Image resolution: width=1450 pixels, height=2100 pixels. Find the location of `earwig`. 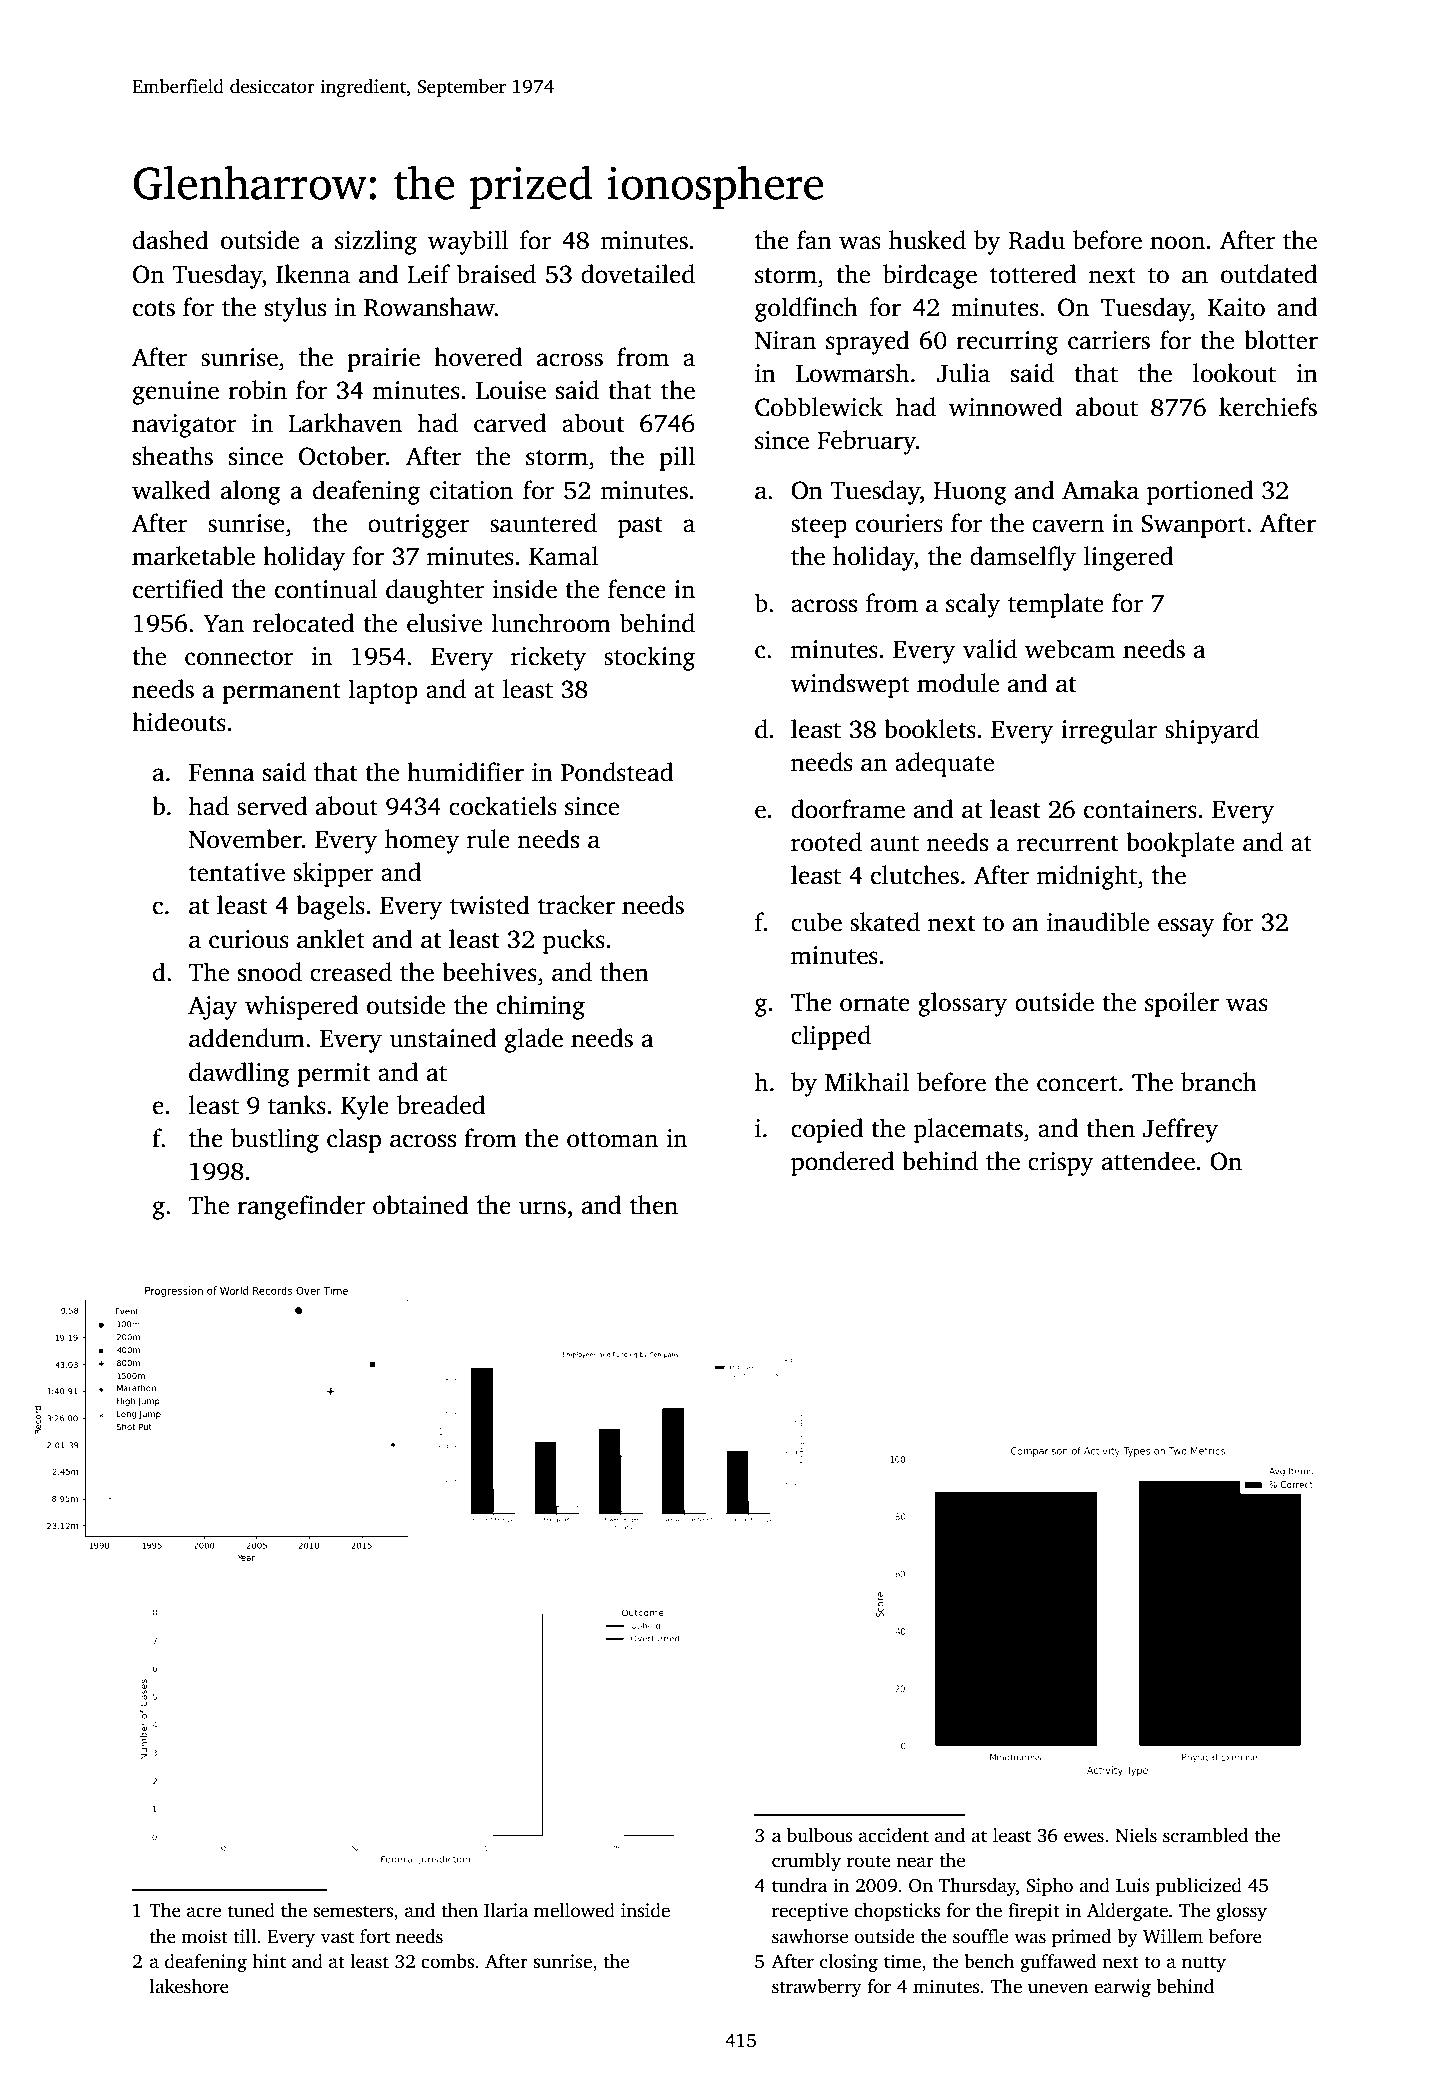

earwig is located at coordinates (1122, 1988).
